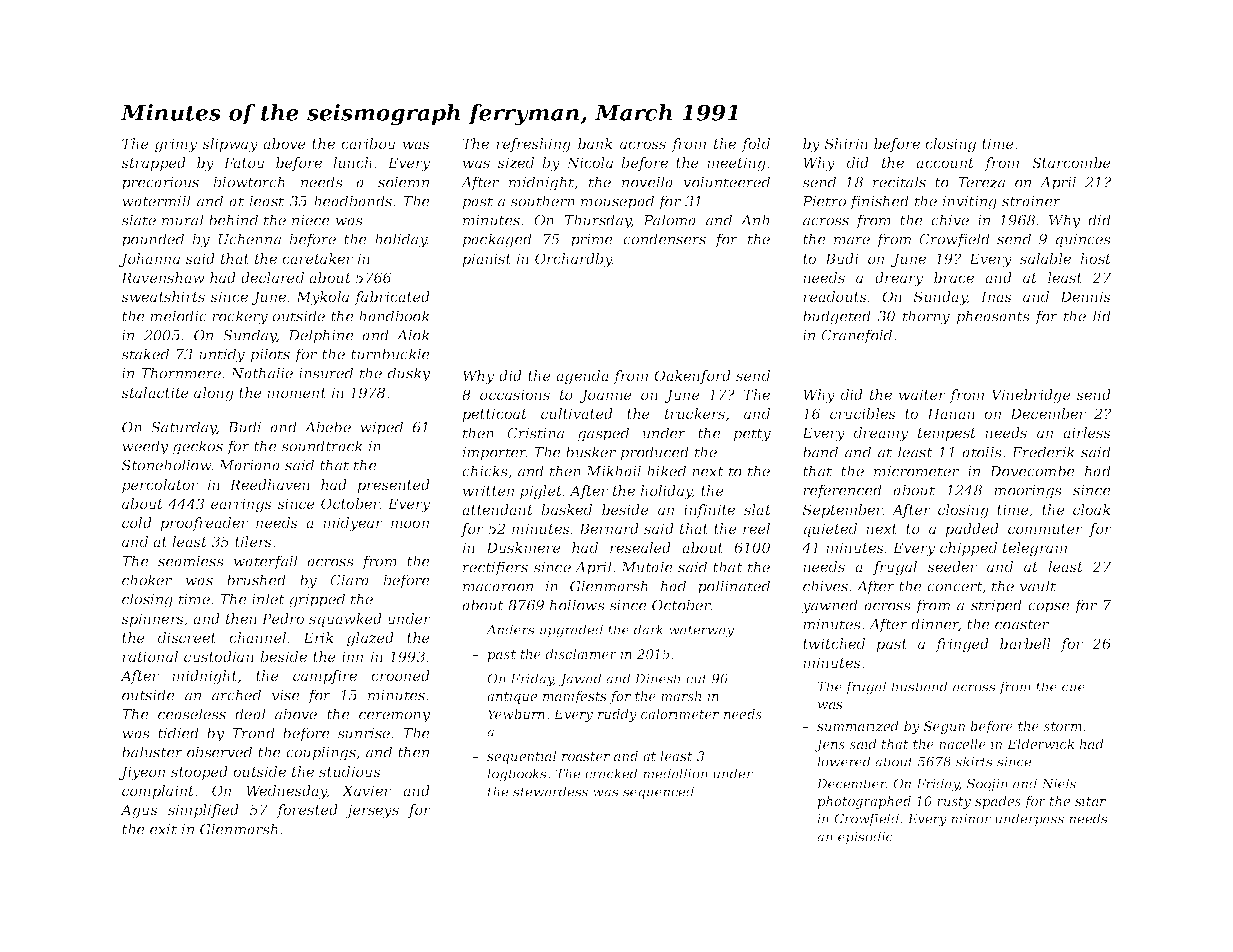 Image resolution: width=1233 pixels, height=952 pixels. Describe the element at coordinates (214, 394) in the screenshot. I see `along` at that location.
